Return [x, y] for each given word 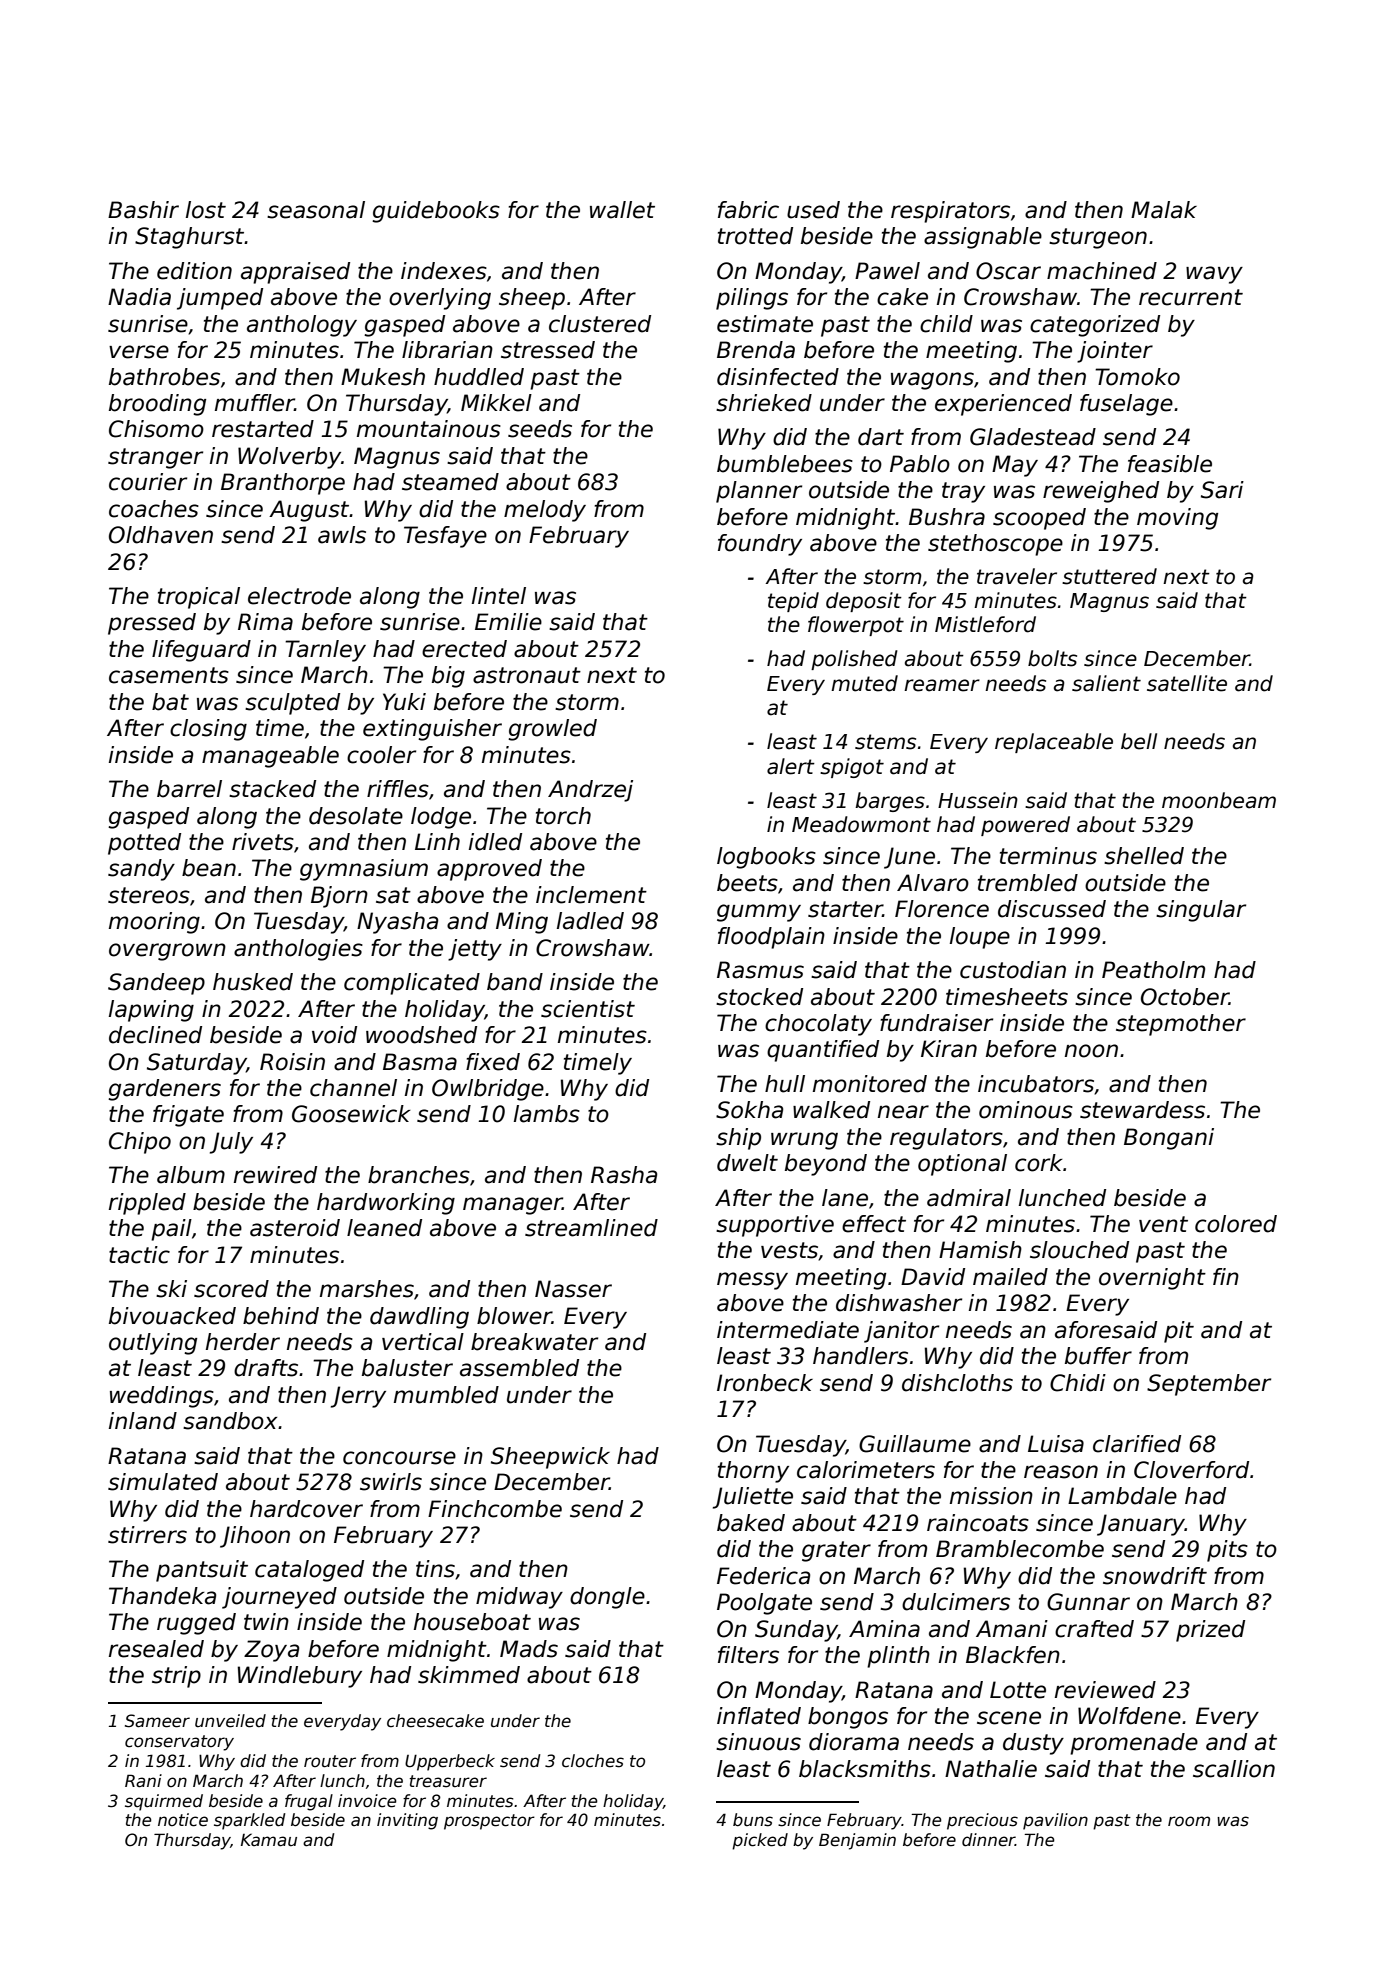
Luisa [1056, 1444]
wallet [622, 210]
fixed [493, 1062]
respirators [950, 212]
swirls [391, 1482]
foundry [760, 545]
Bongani [1169, 1139]
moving [1177, 519]
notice [183, 1820]
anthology [302, 326]
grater [836, 1551]
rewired [275, 1175]
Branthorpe [283, 484]
